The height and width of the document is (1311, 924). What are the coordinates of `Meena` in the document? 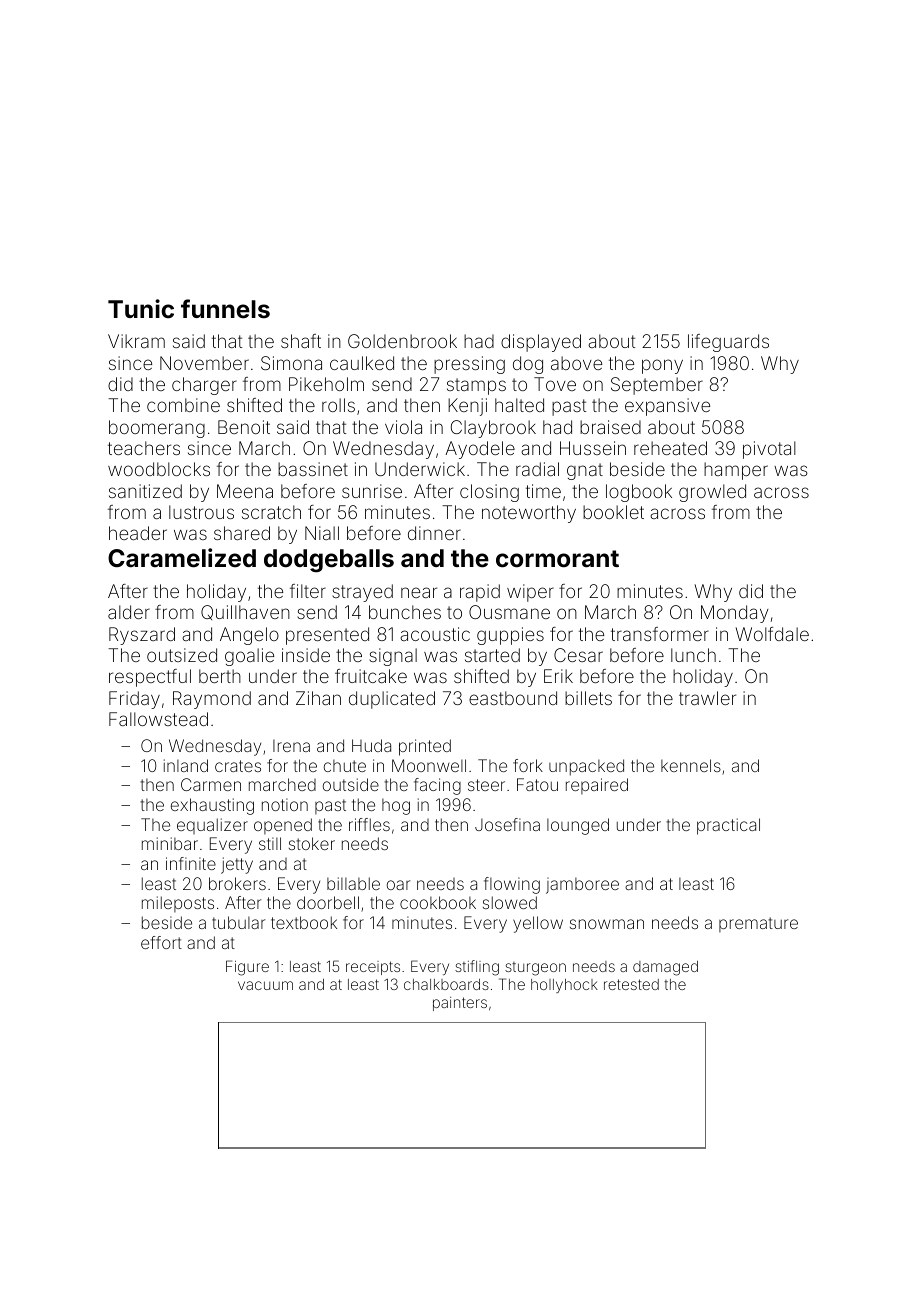 It's located at (245, 491).
